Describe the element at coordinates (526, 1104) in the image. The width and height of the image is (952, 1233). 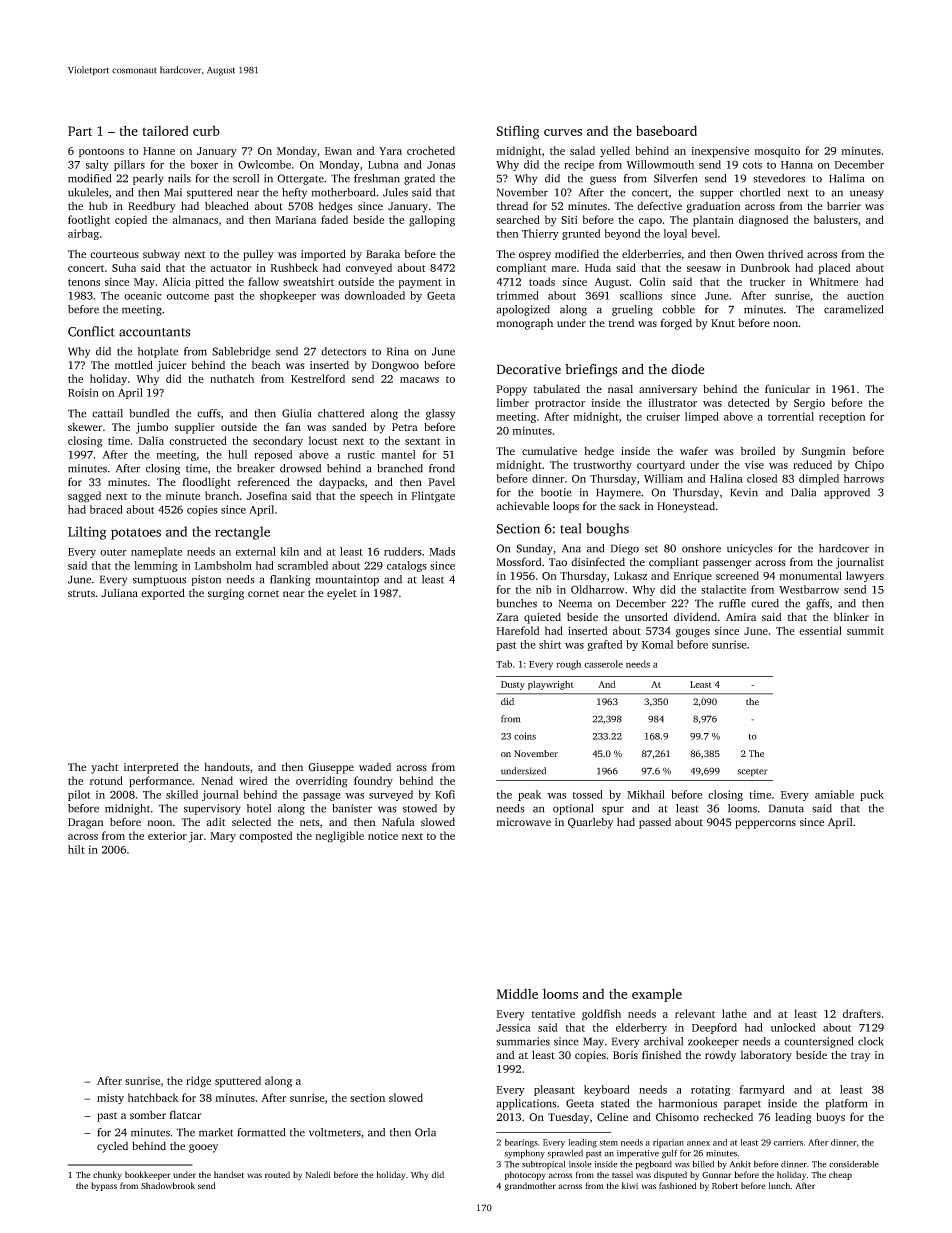
I see `applications` at that location.
